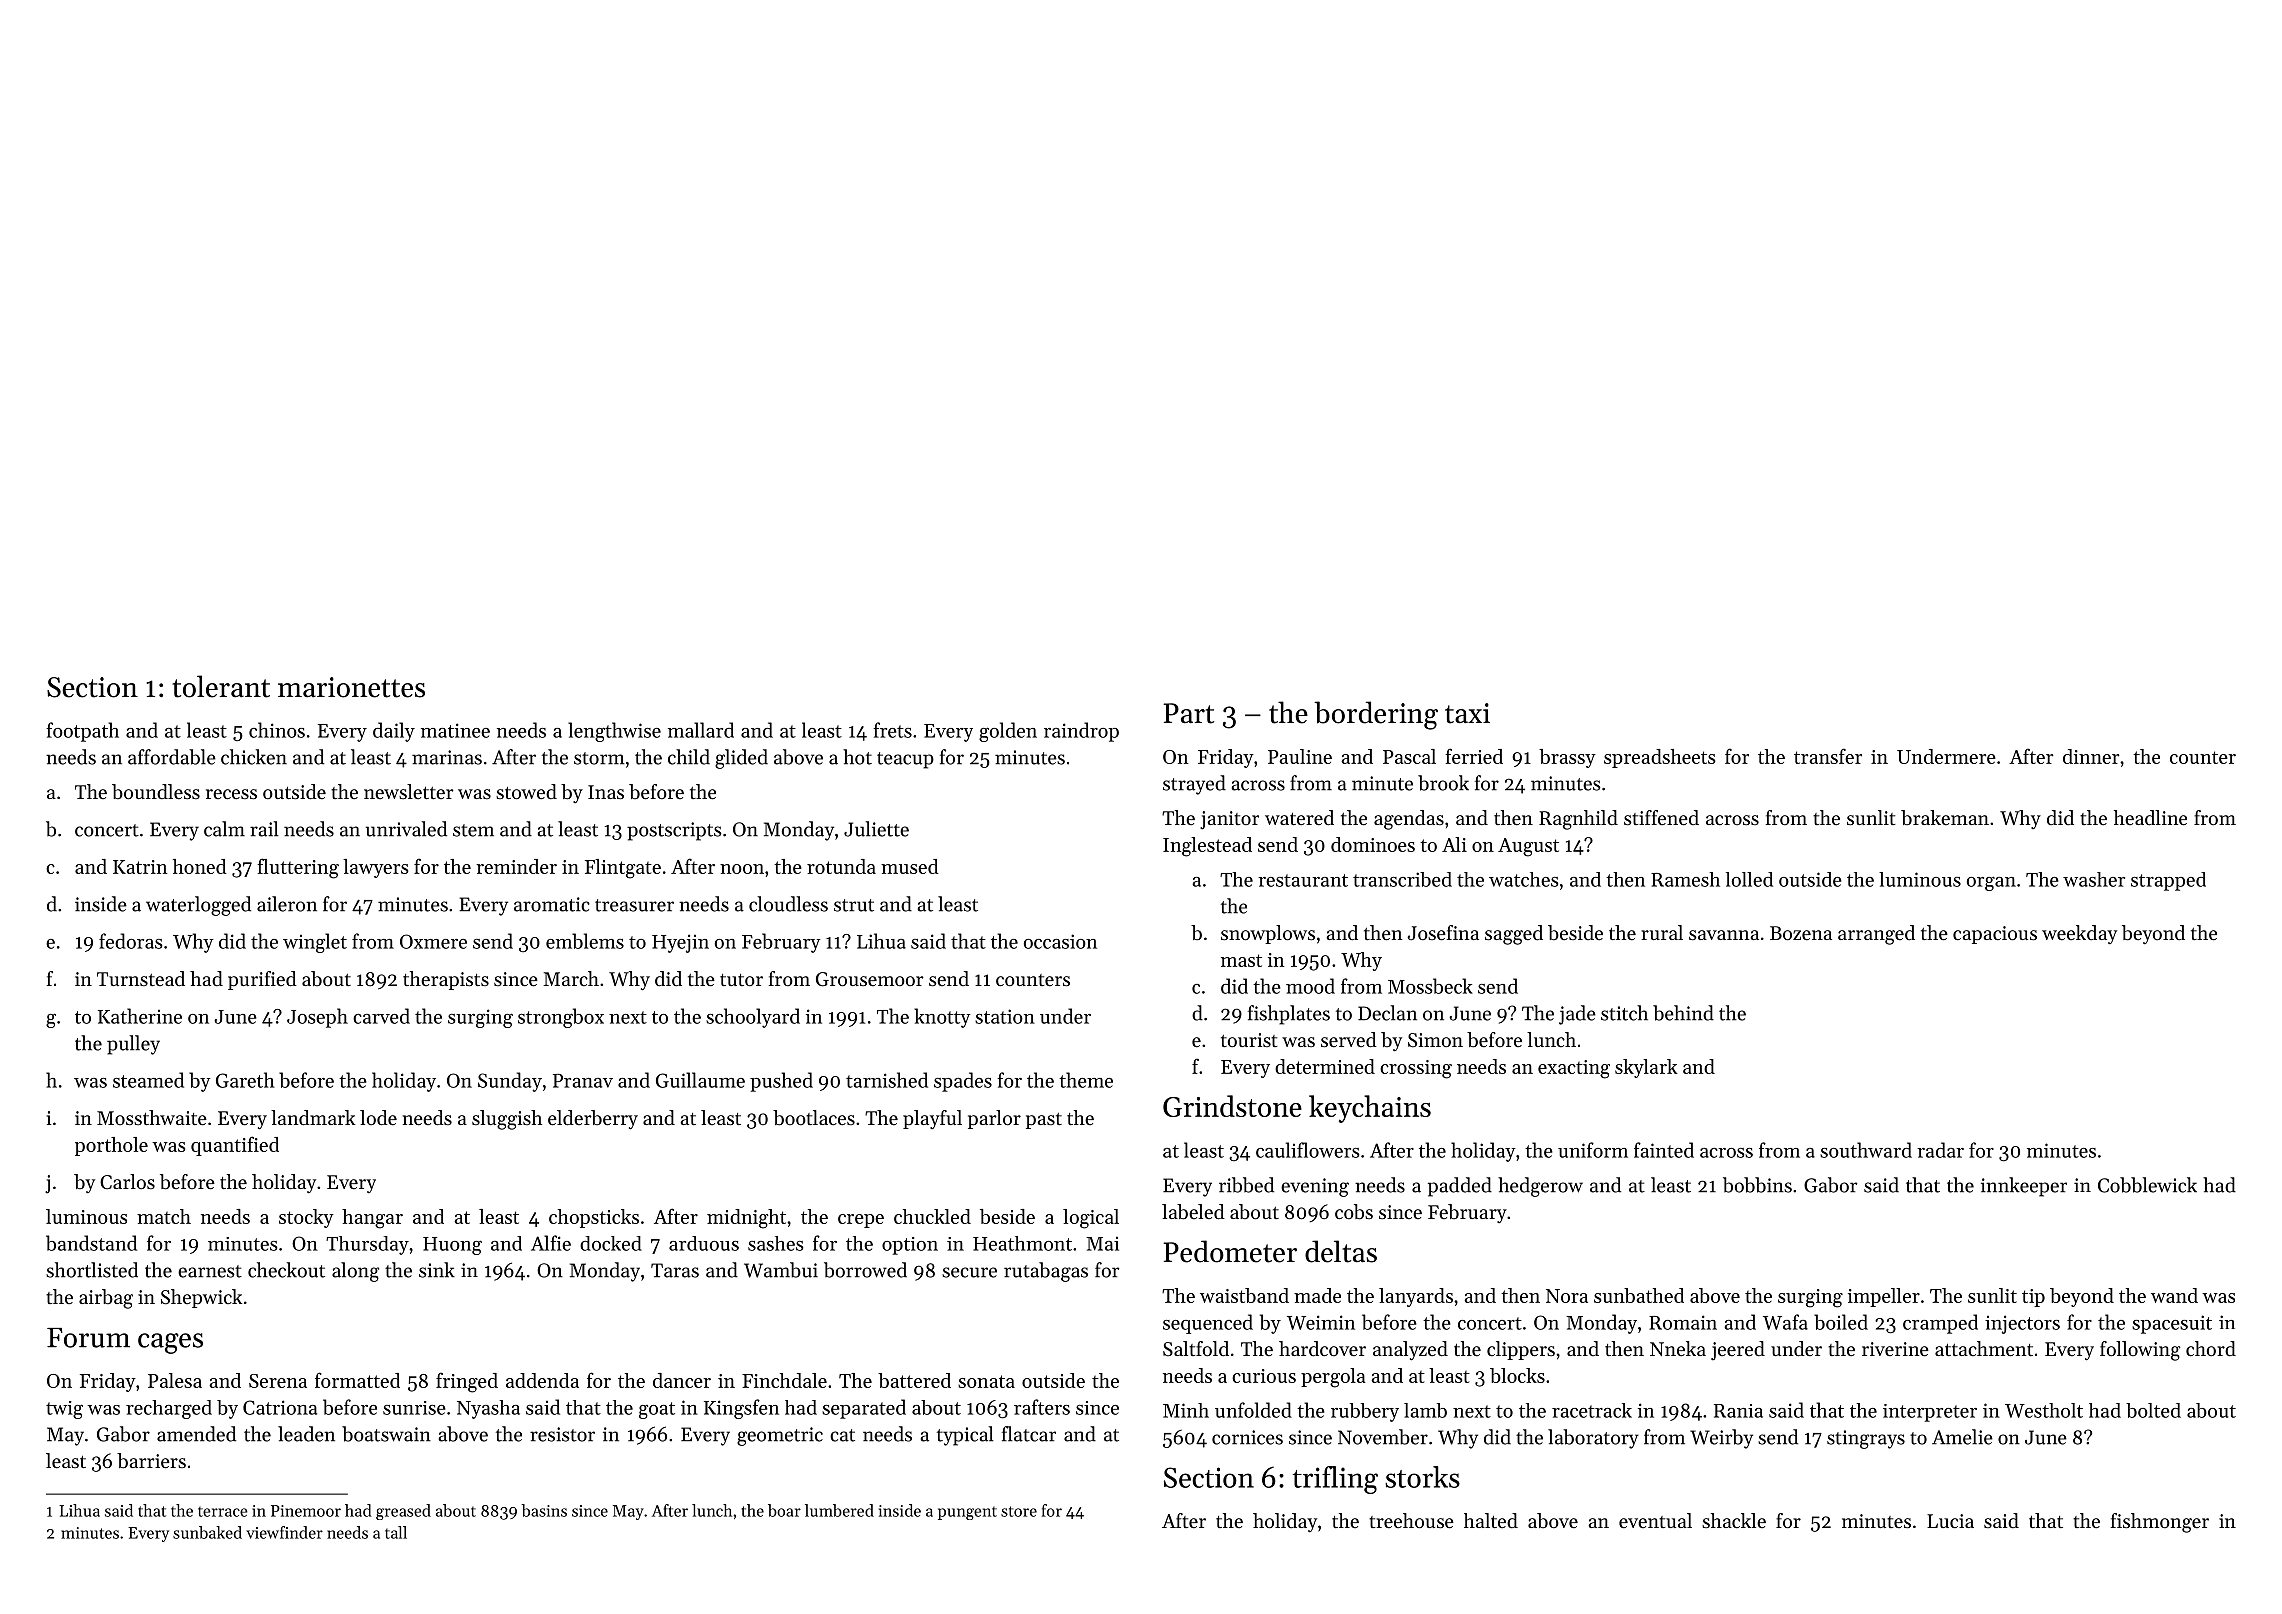 The height and width of the screenshot is (1614, 2282). I want to click on pungent, so click(967, 1513).
